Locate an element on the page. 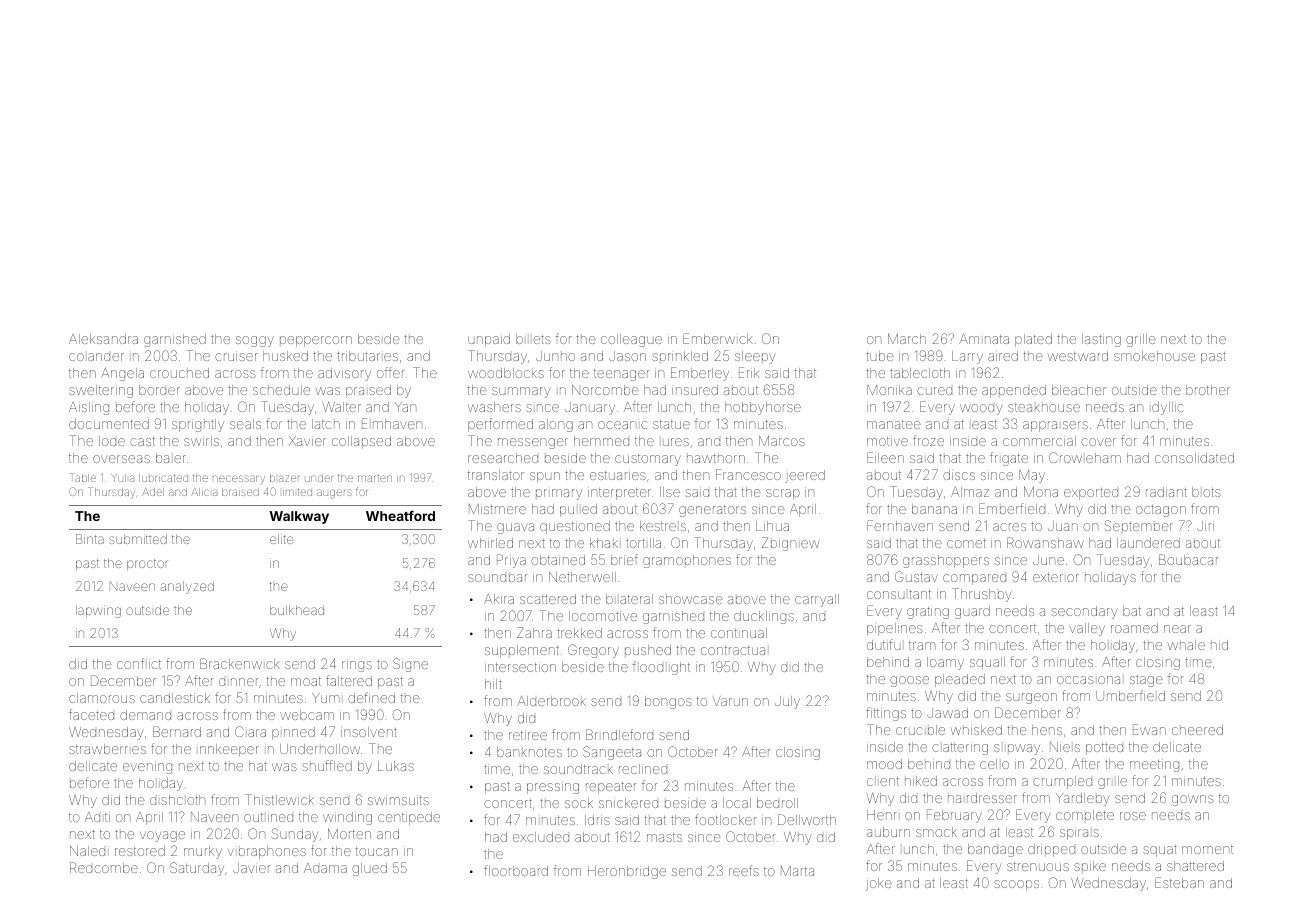 The height and width of the image is (924, 1308). crucible is located at coordinates (920, 730).
